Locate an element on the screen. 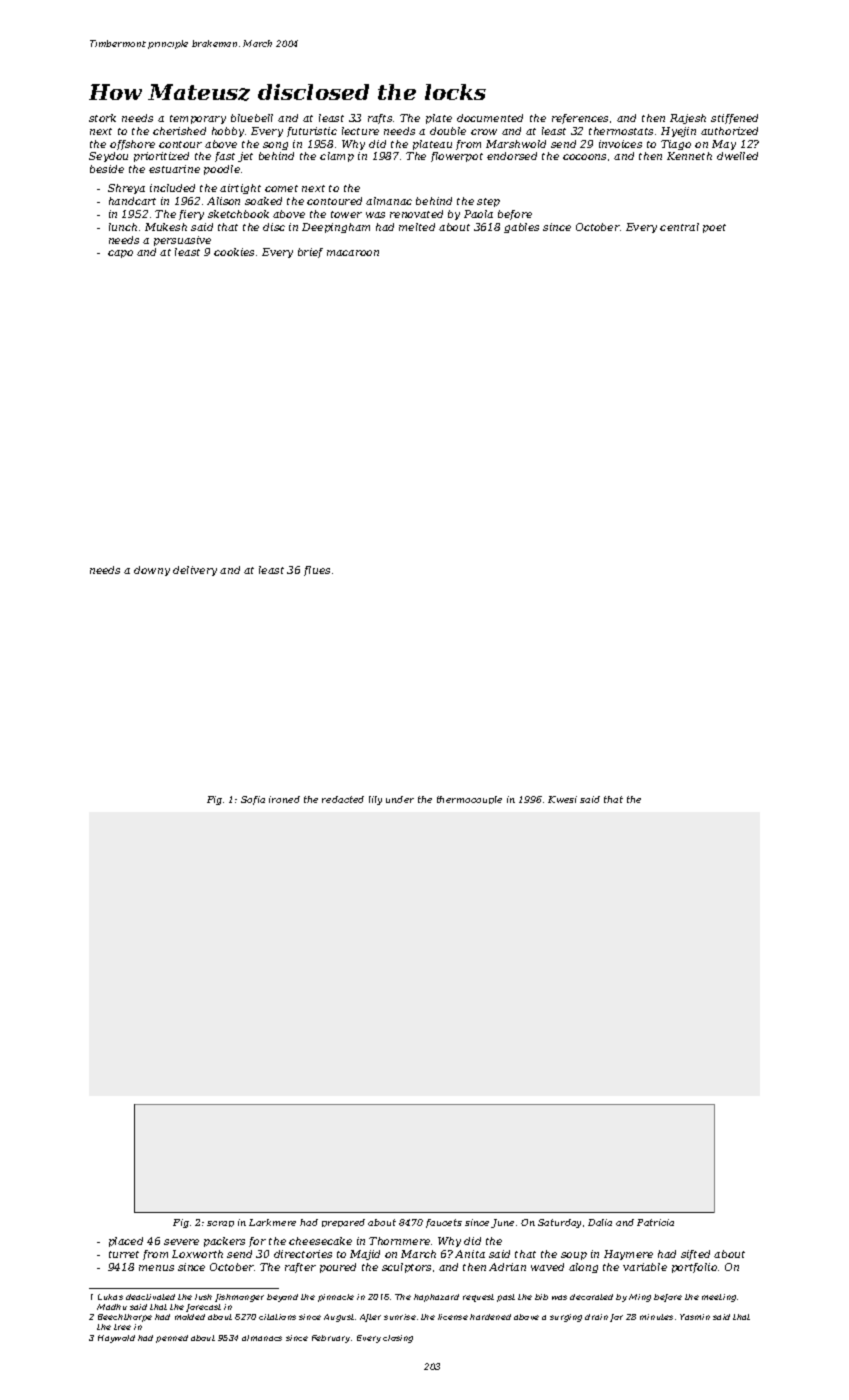  meeting is located at coordinates (719, 1298).
